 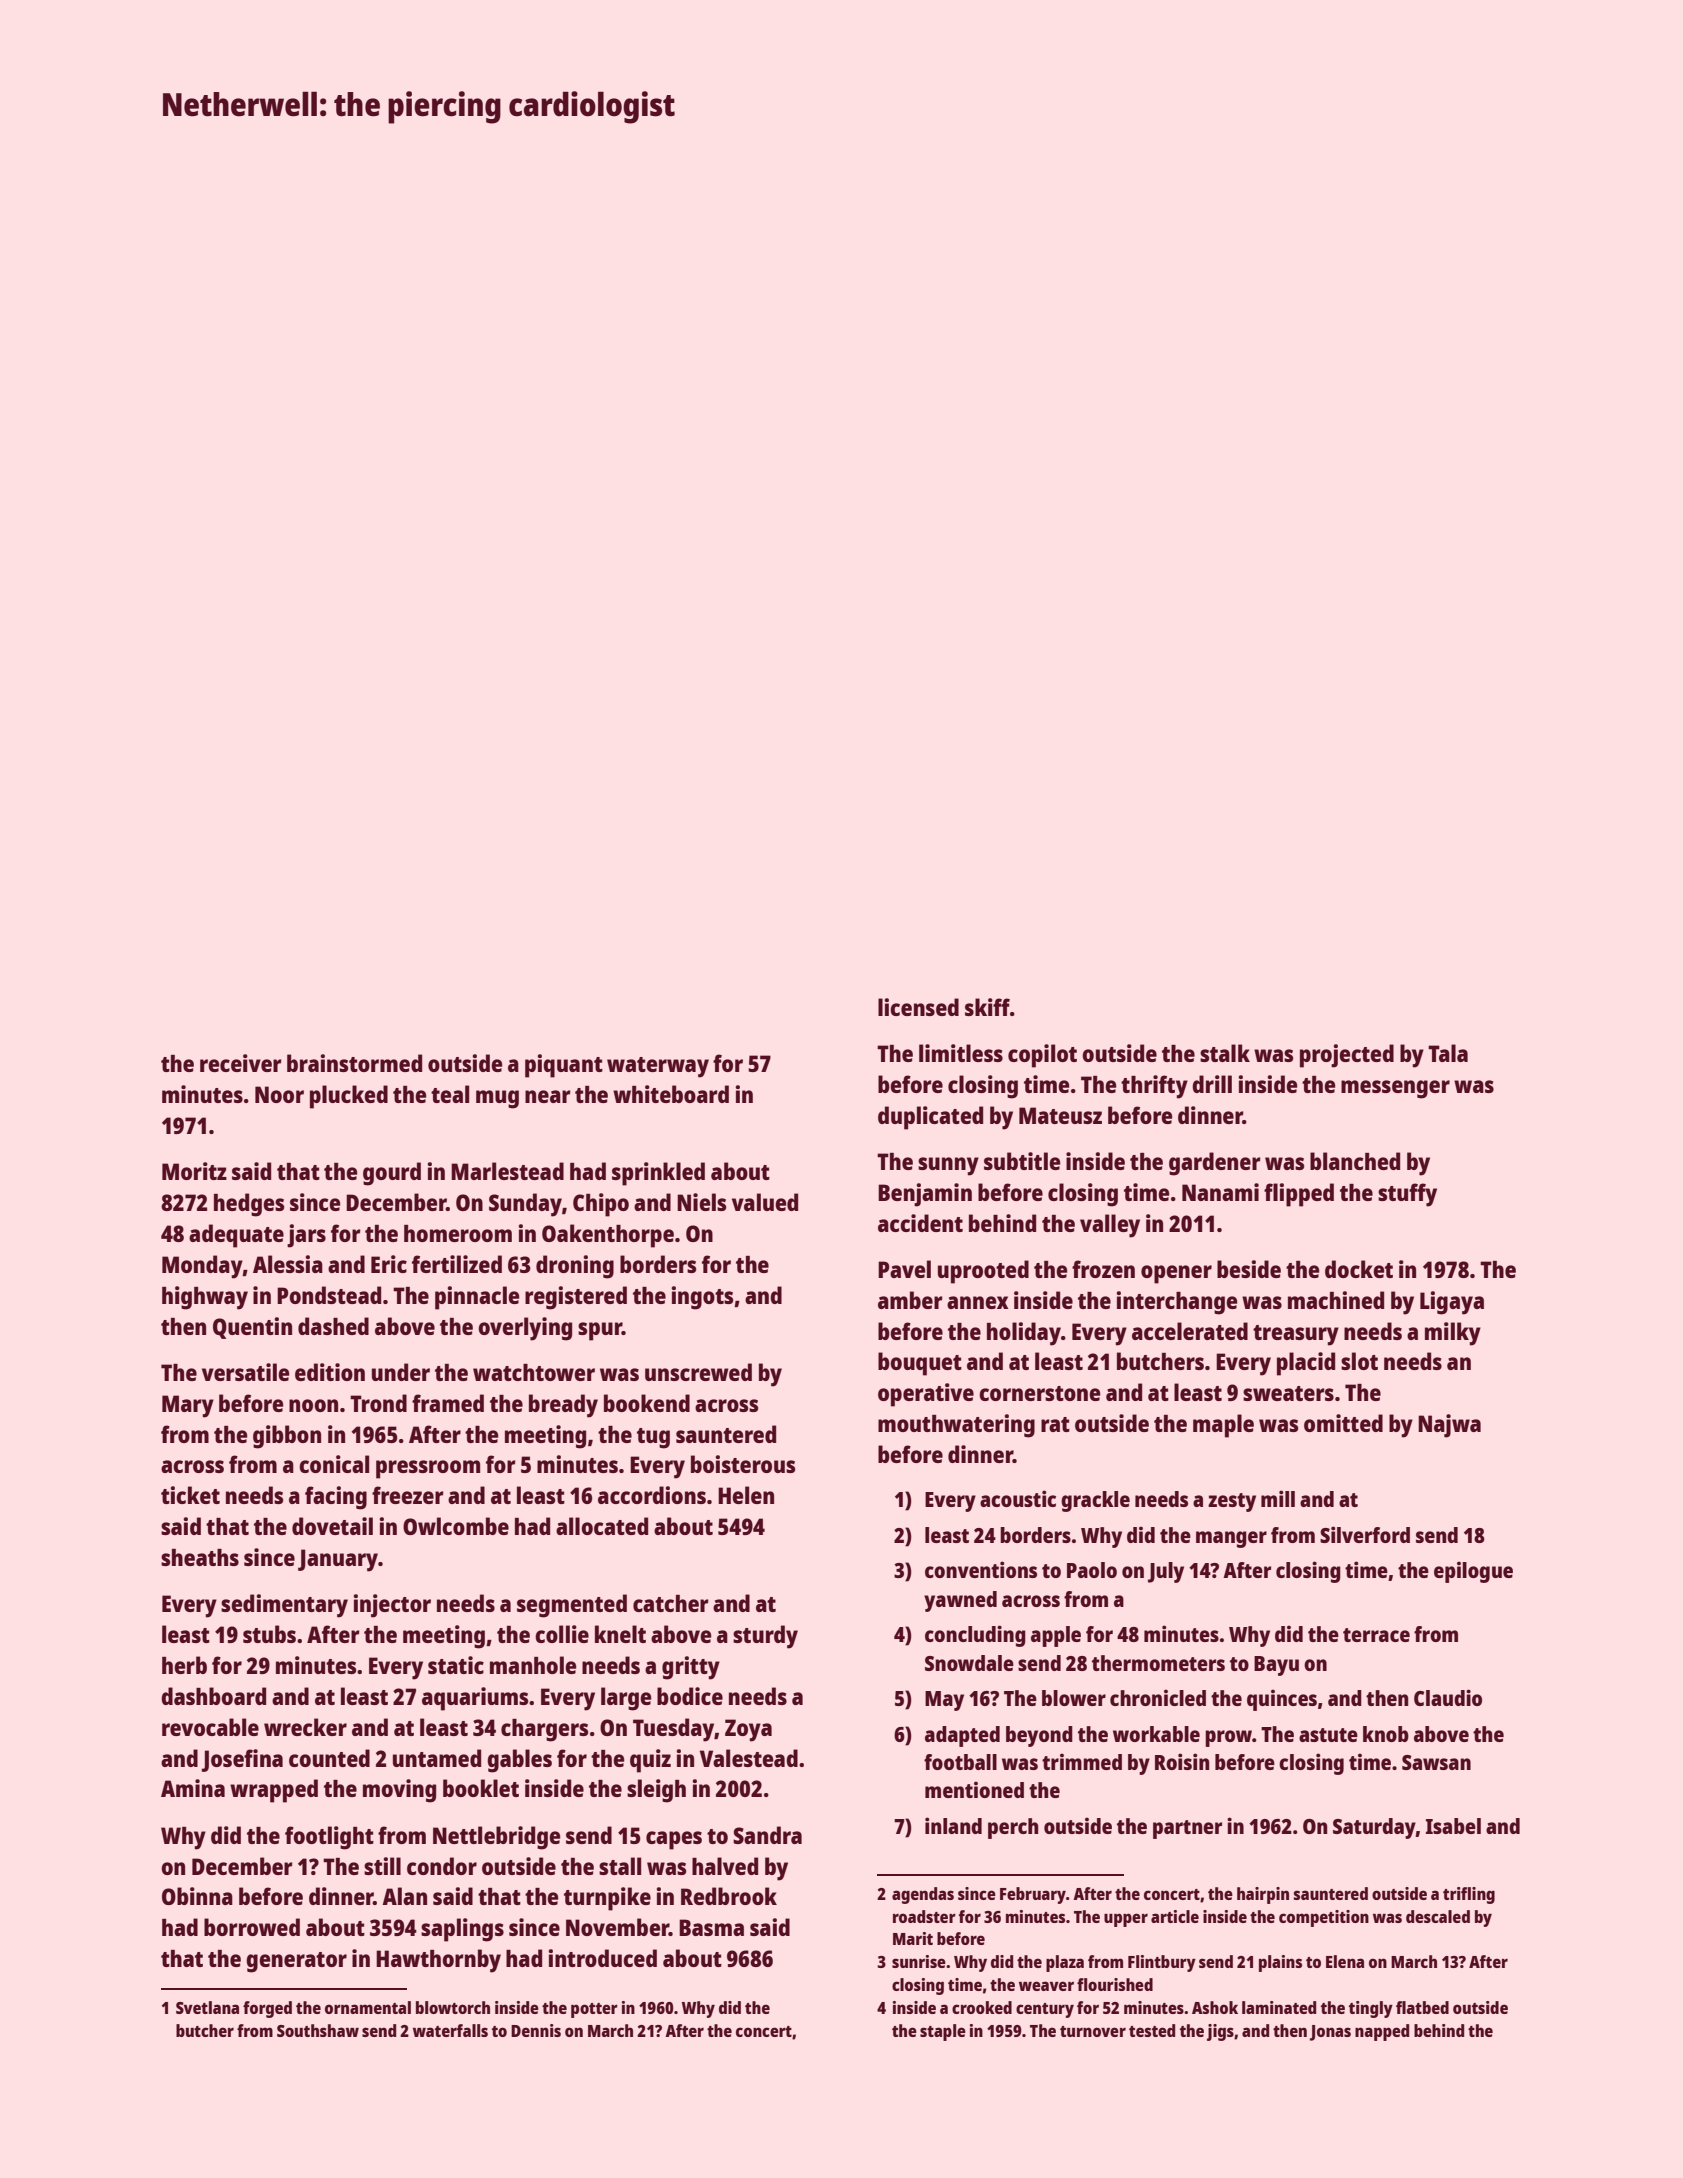 What do you see at coordinates (329, 1838) in the document?
I see `footlight` at bounding box center [329, 1838].
